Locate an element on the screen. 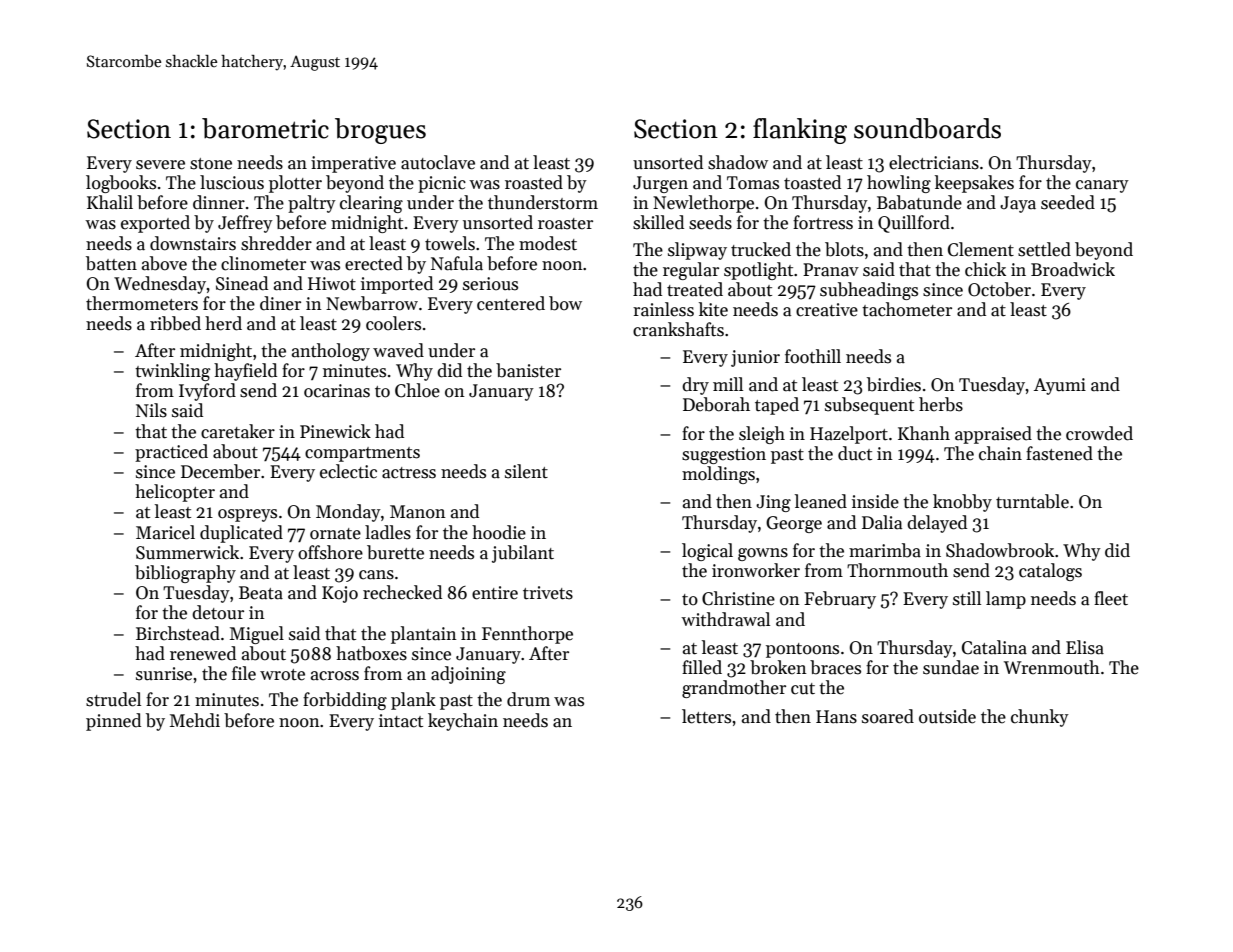  brogues is located at coordinates (380, 131).
